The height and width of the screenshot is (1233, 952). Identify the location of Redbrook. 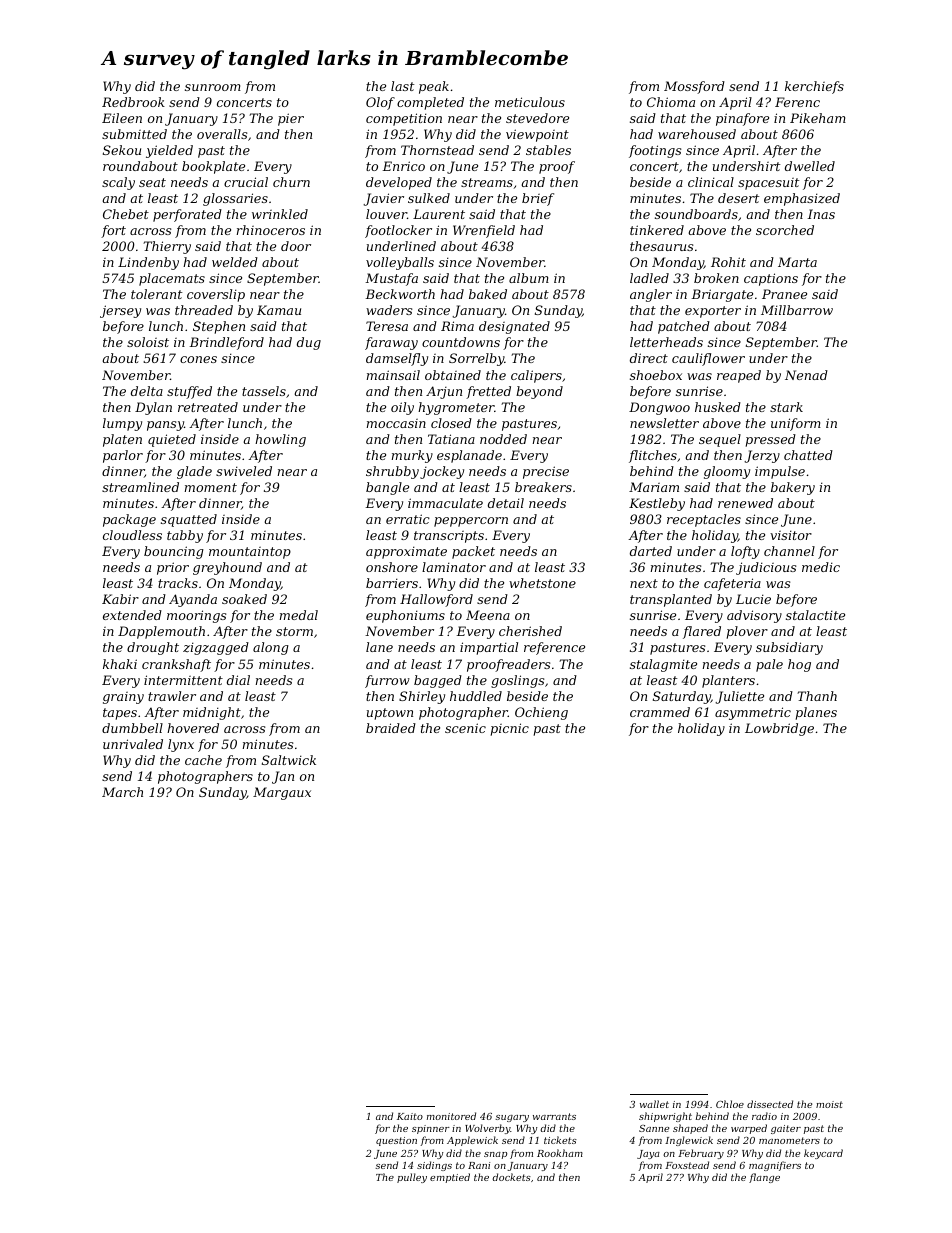
(133, 102).
